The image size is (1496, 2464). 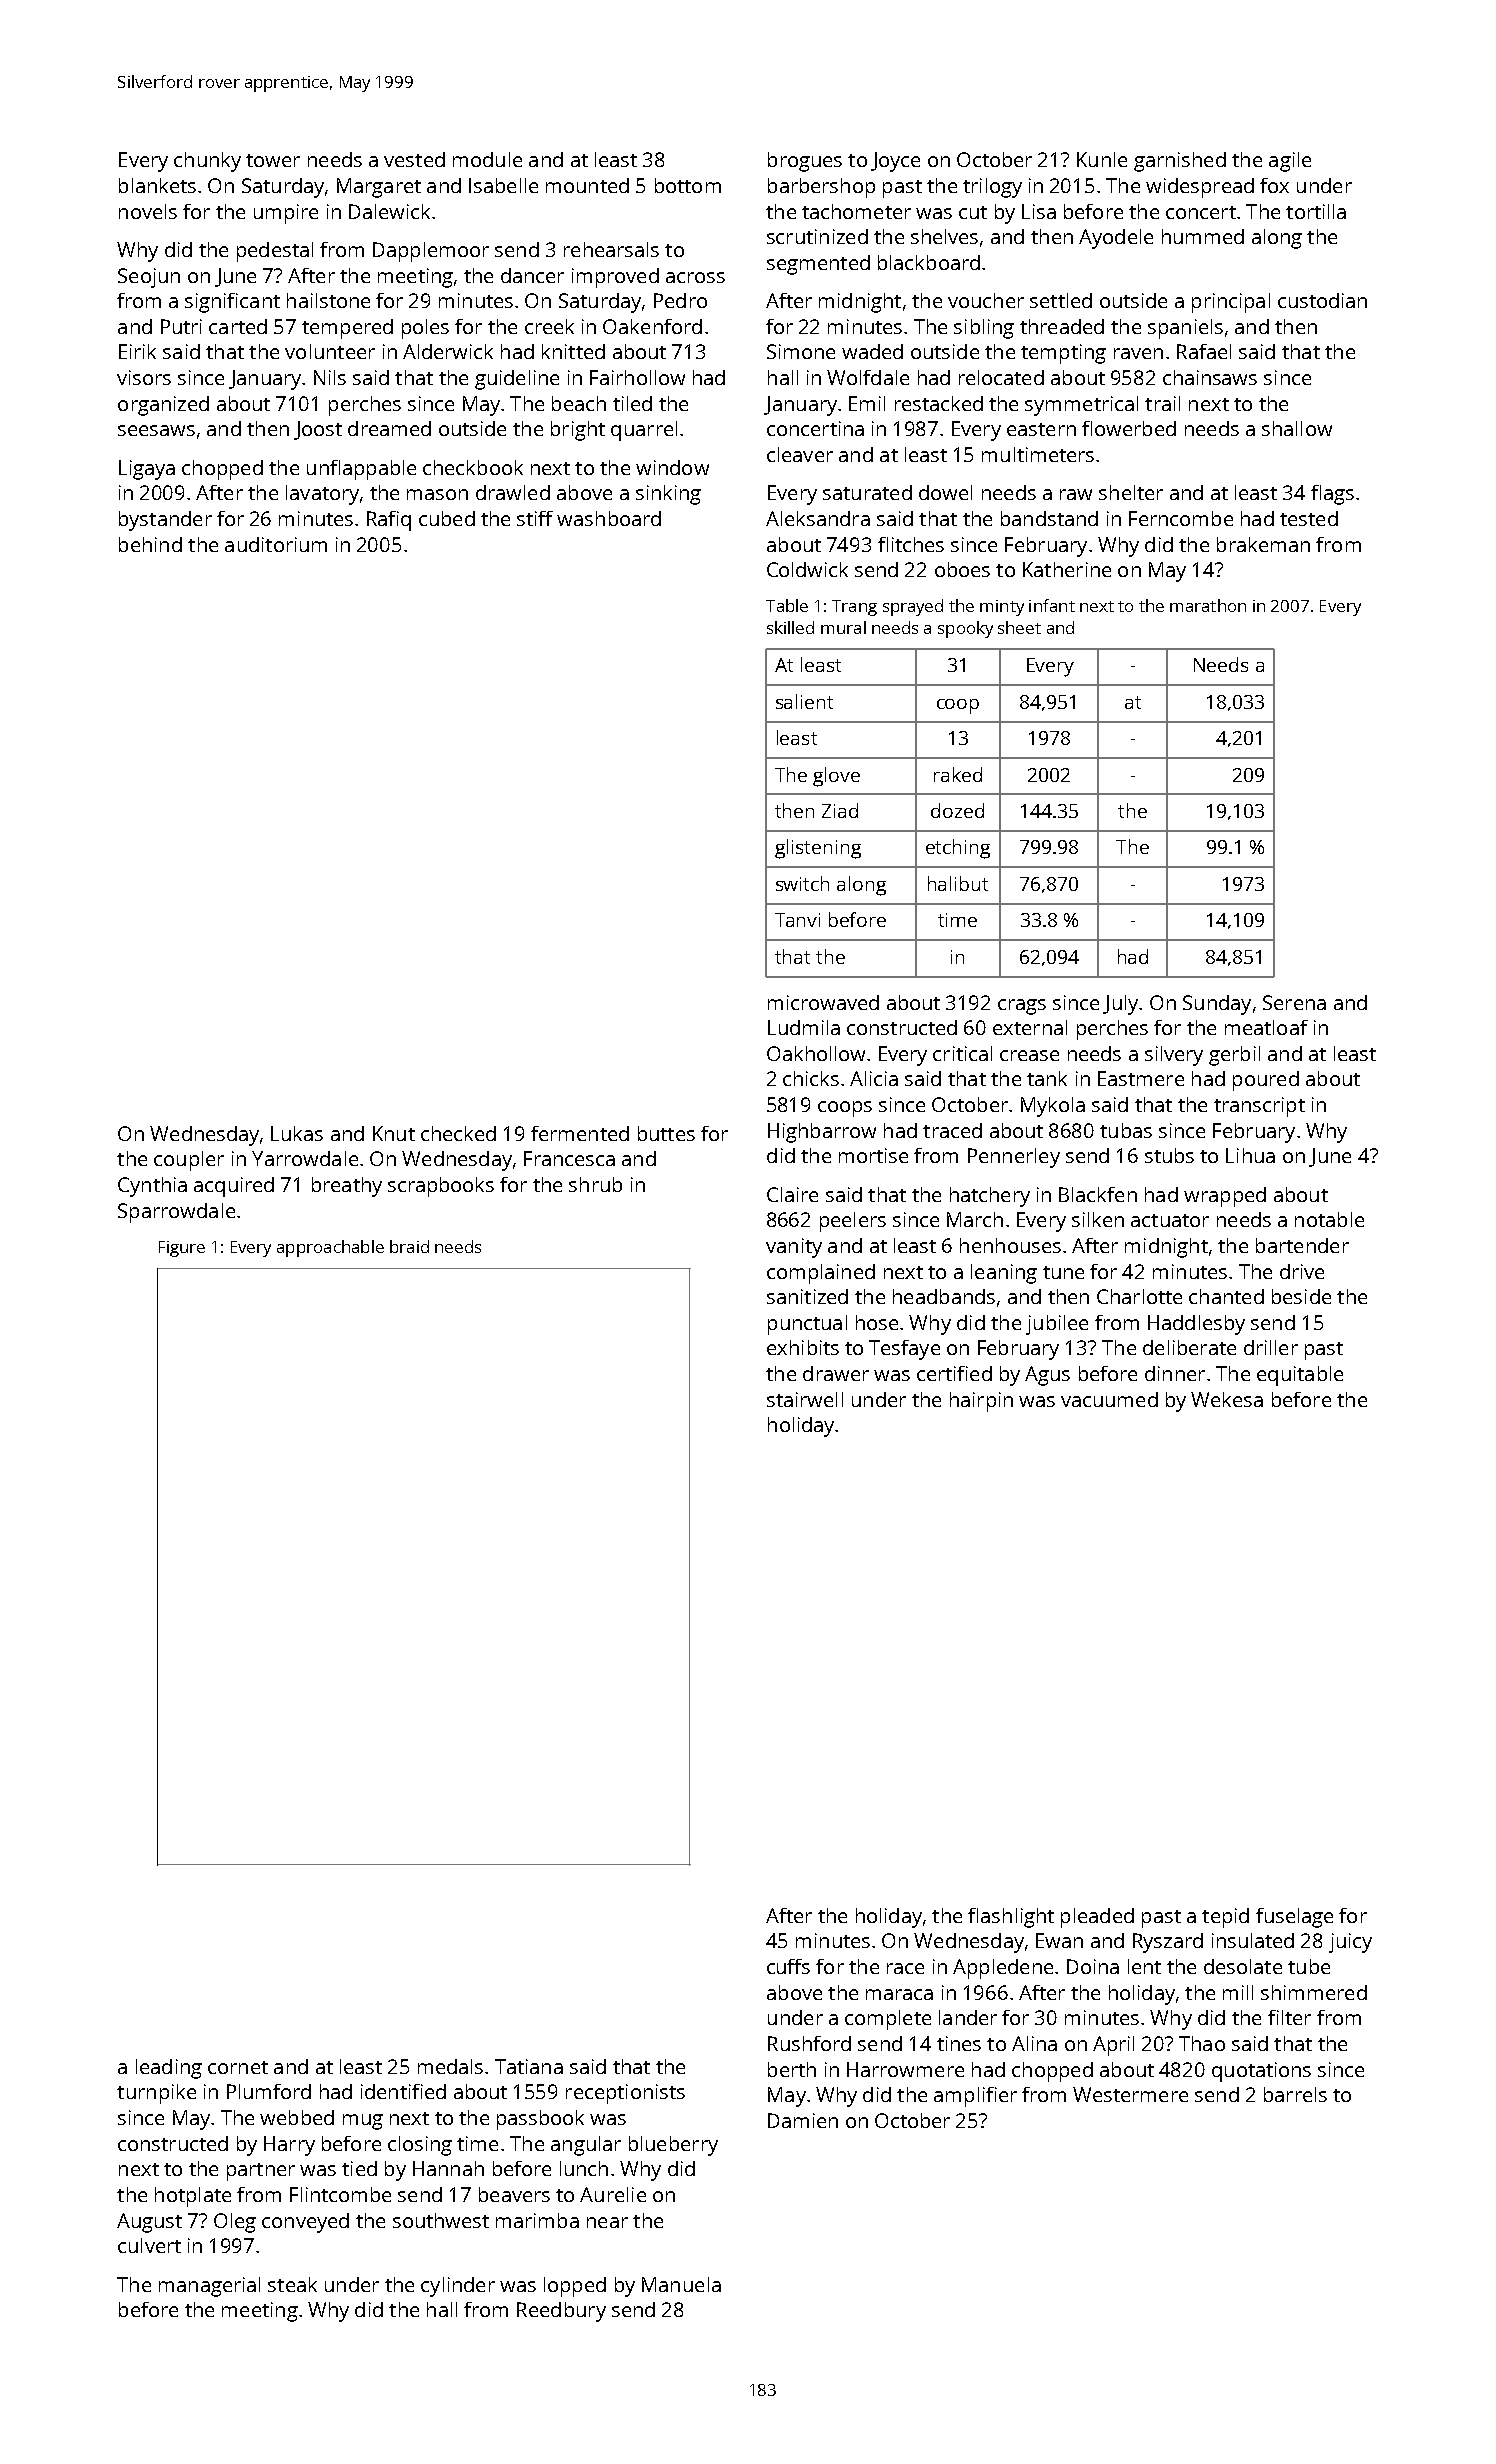 What do you see at coordinates (1208, 605) in the image?
I see `marathon` at bounding box center [1208, 605].
